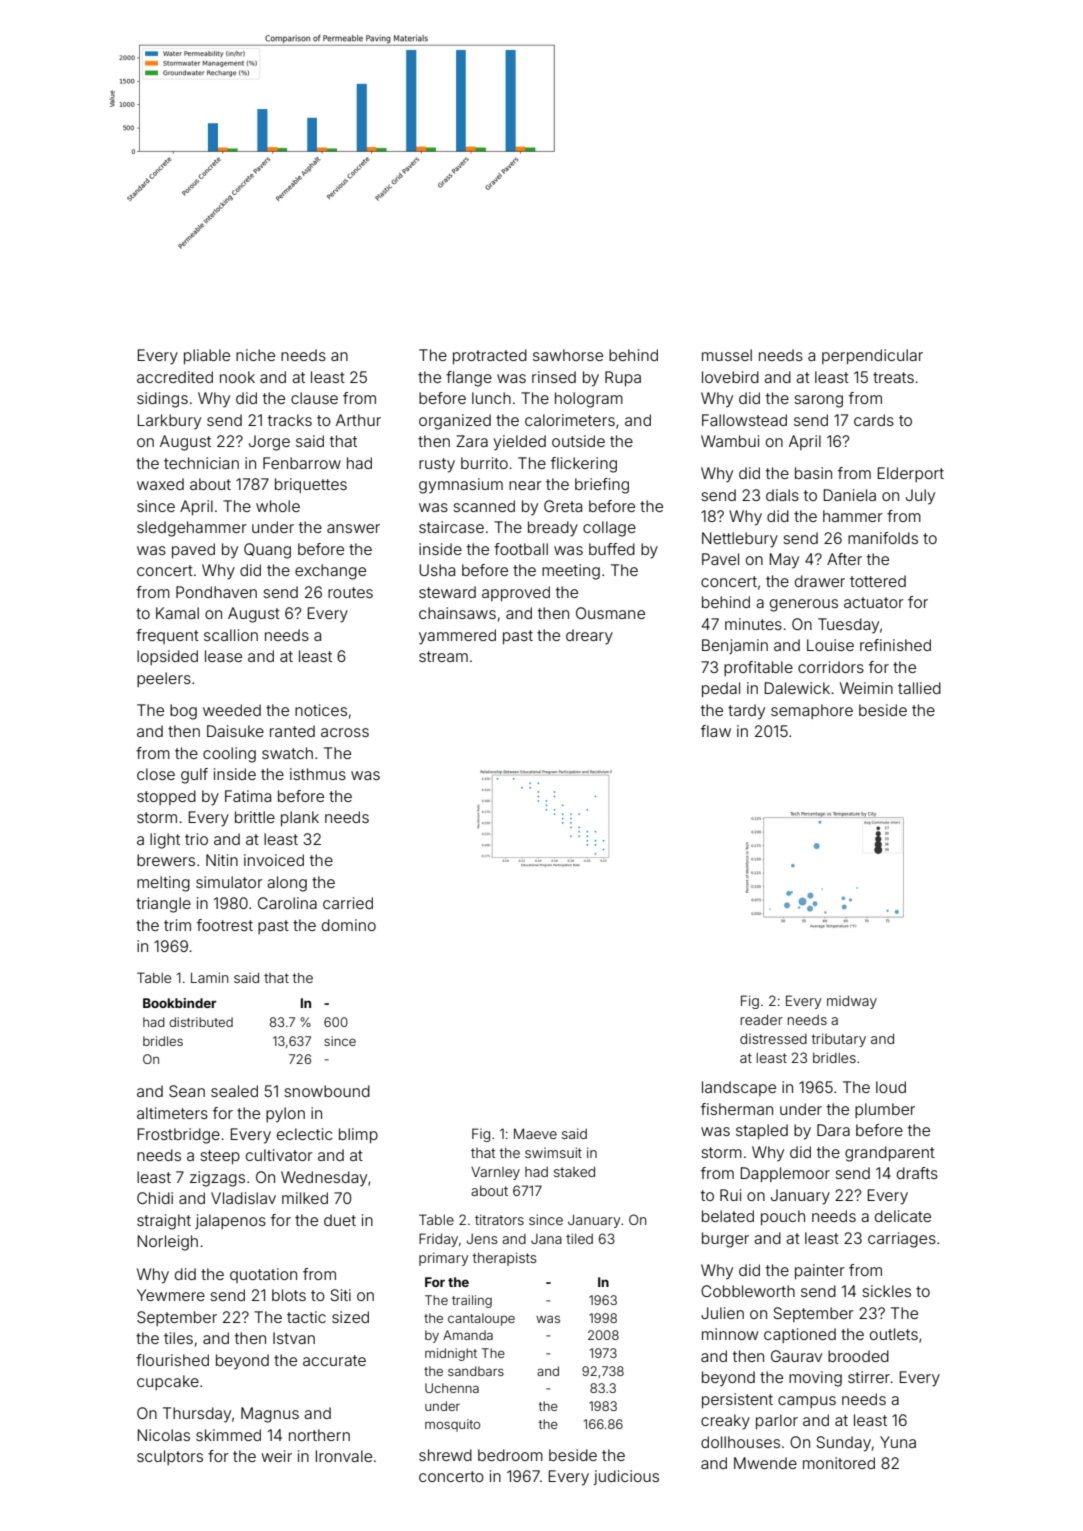  I want to click on outside, so click(578, 441).
